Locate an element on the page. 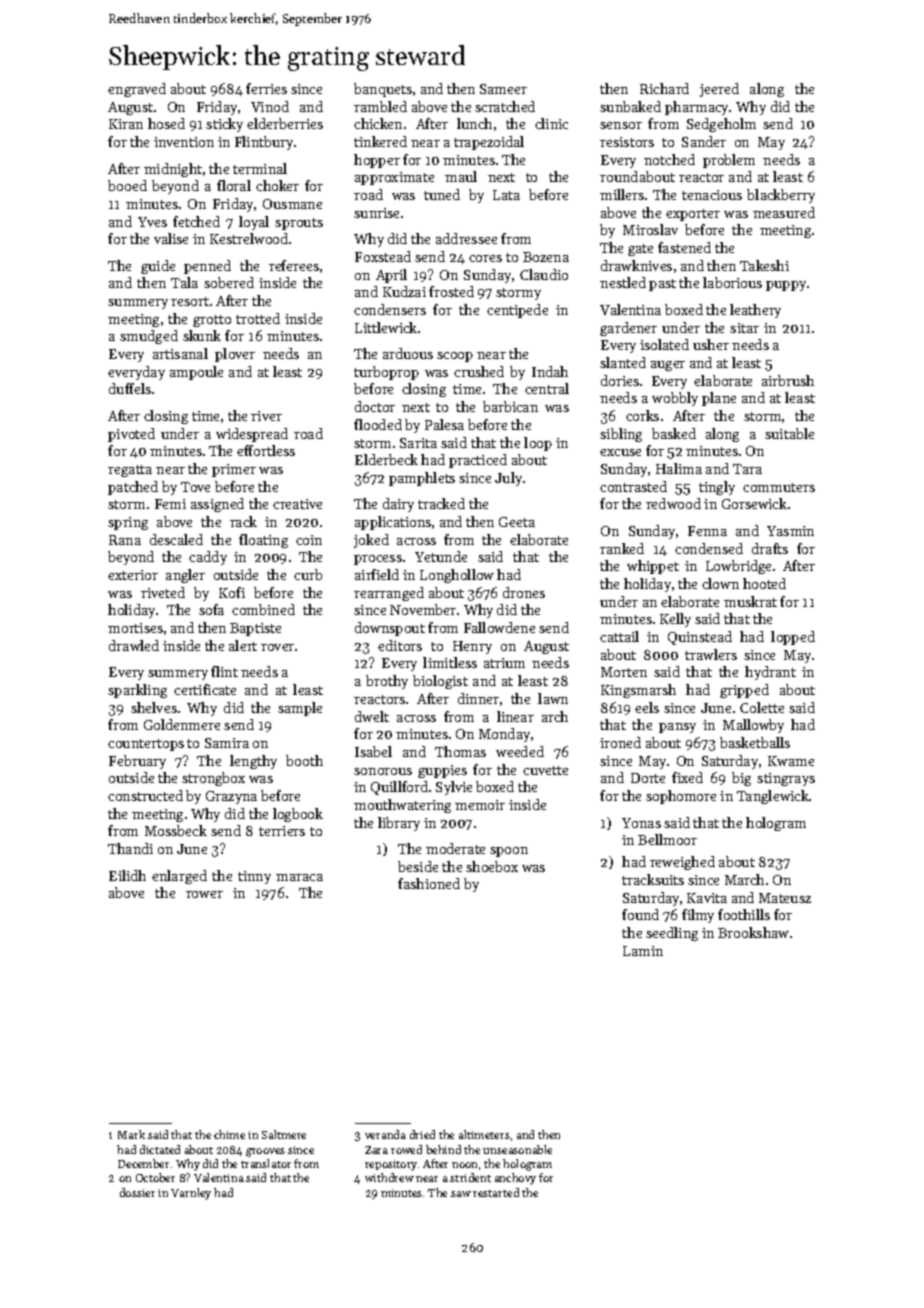  airbrush is located at coordinates (788, 380).
